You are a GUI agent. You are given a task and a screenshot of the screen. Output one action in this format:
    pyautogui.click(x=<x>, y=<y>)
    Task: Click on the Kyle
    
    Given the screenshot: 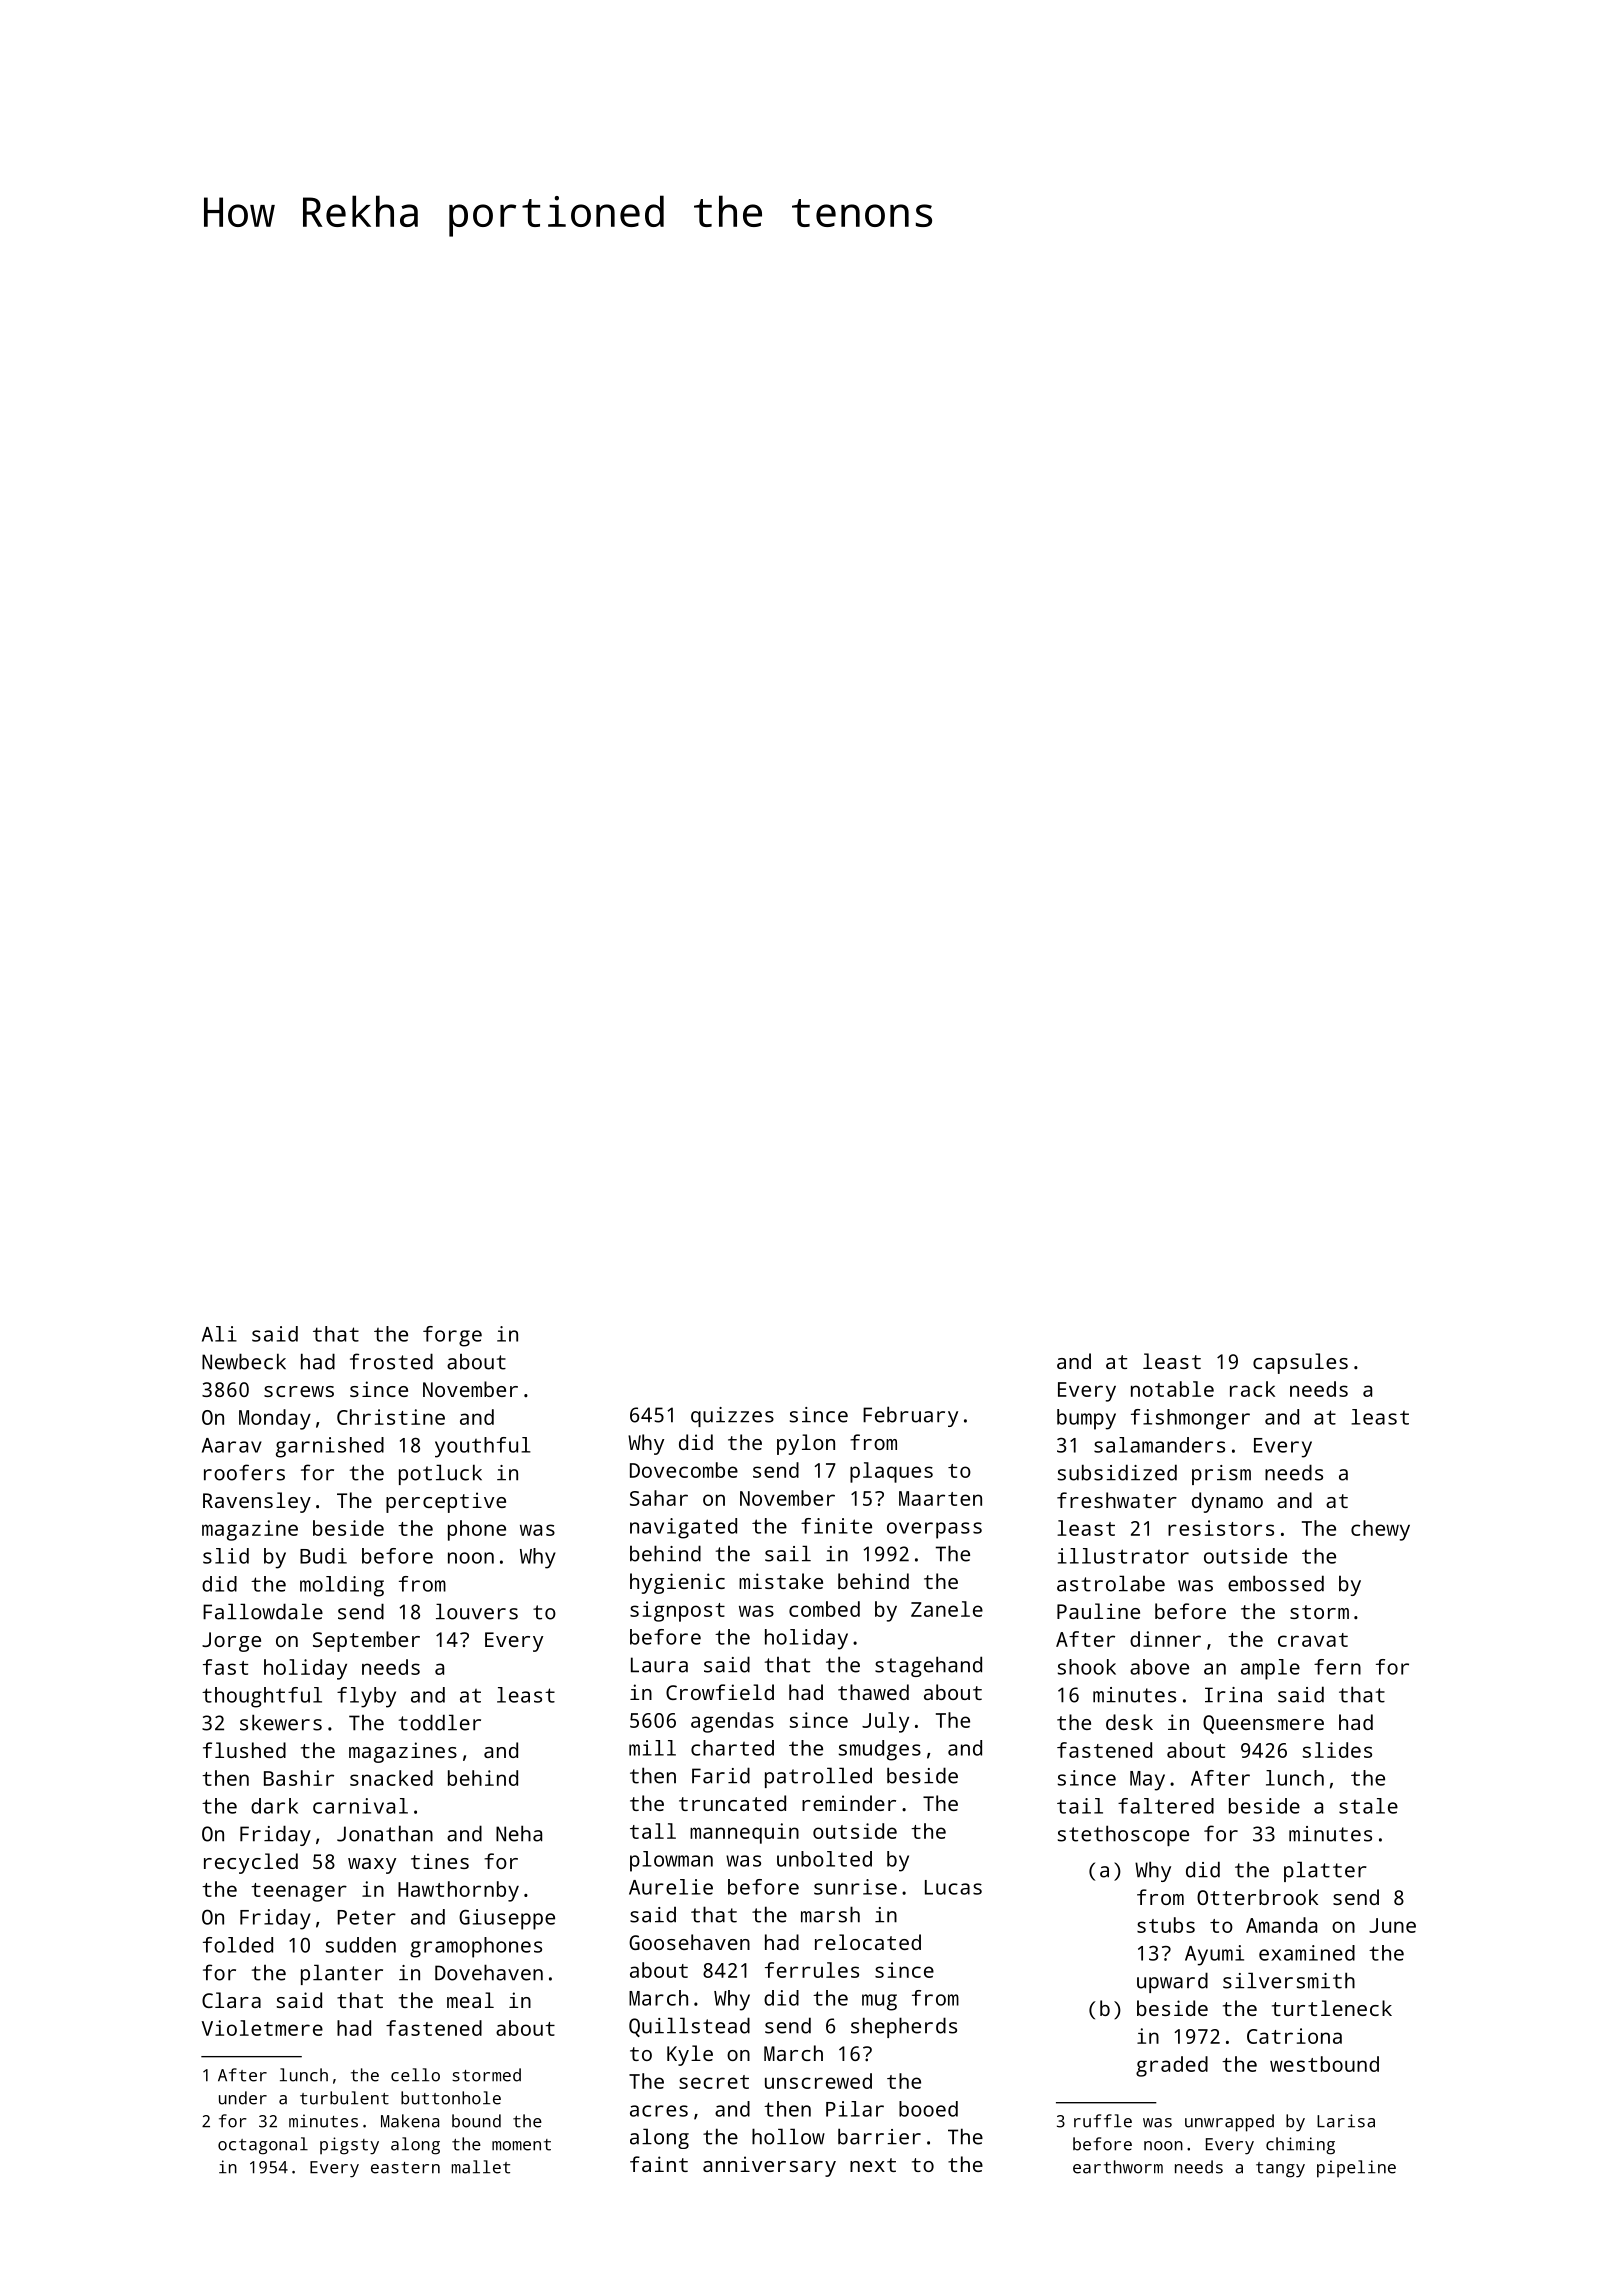 What is the action you would take?
    pyautogui.click(x=690, y=2055)
